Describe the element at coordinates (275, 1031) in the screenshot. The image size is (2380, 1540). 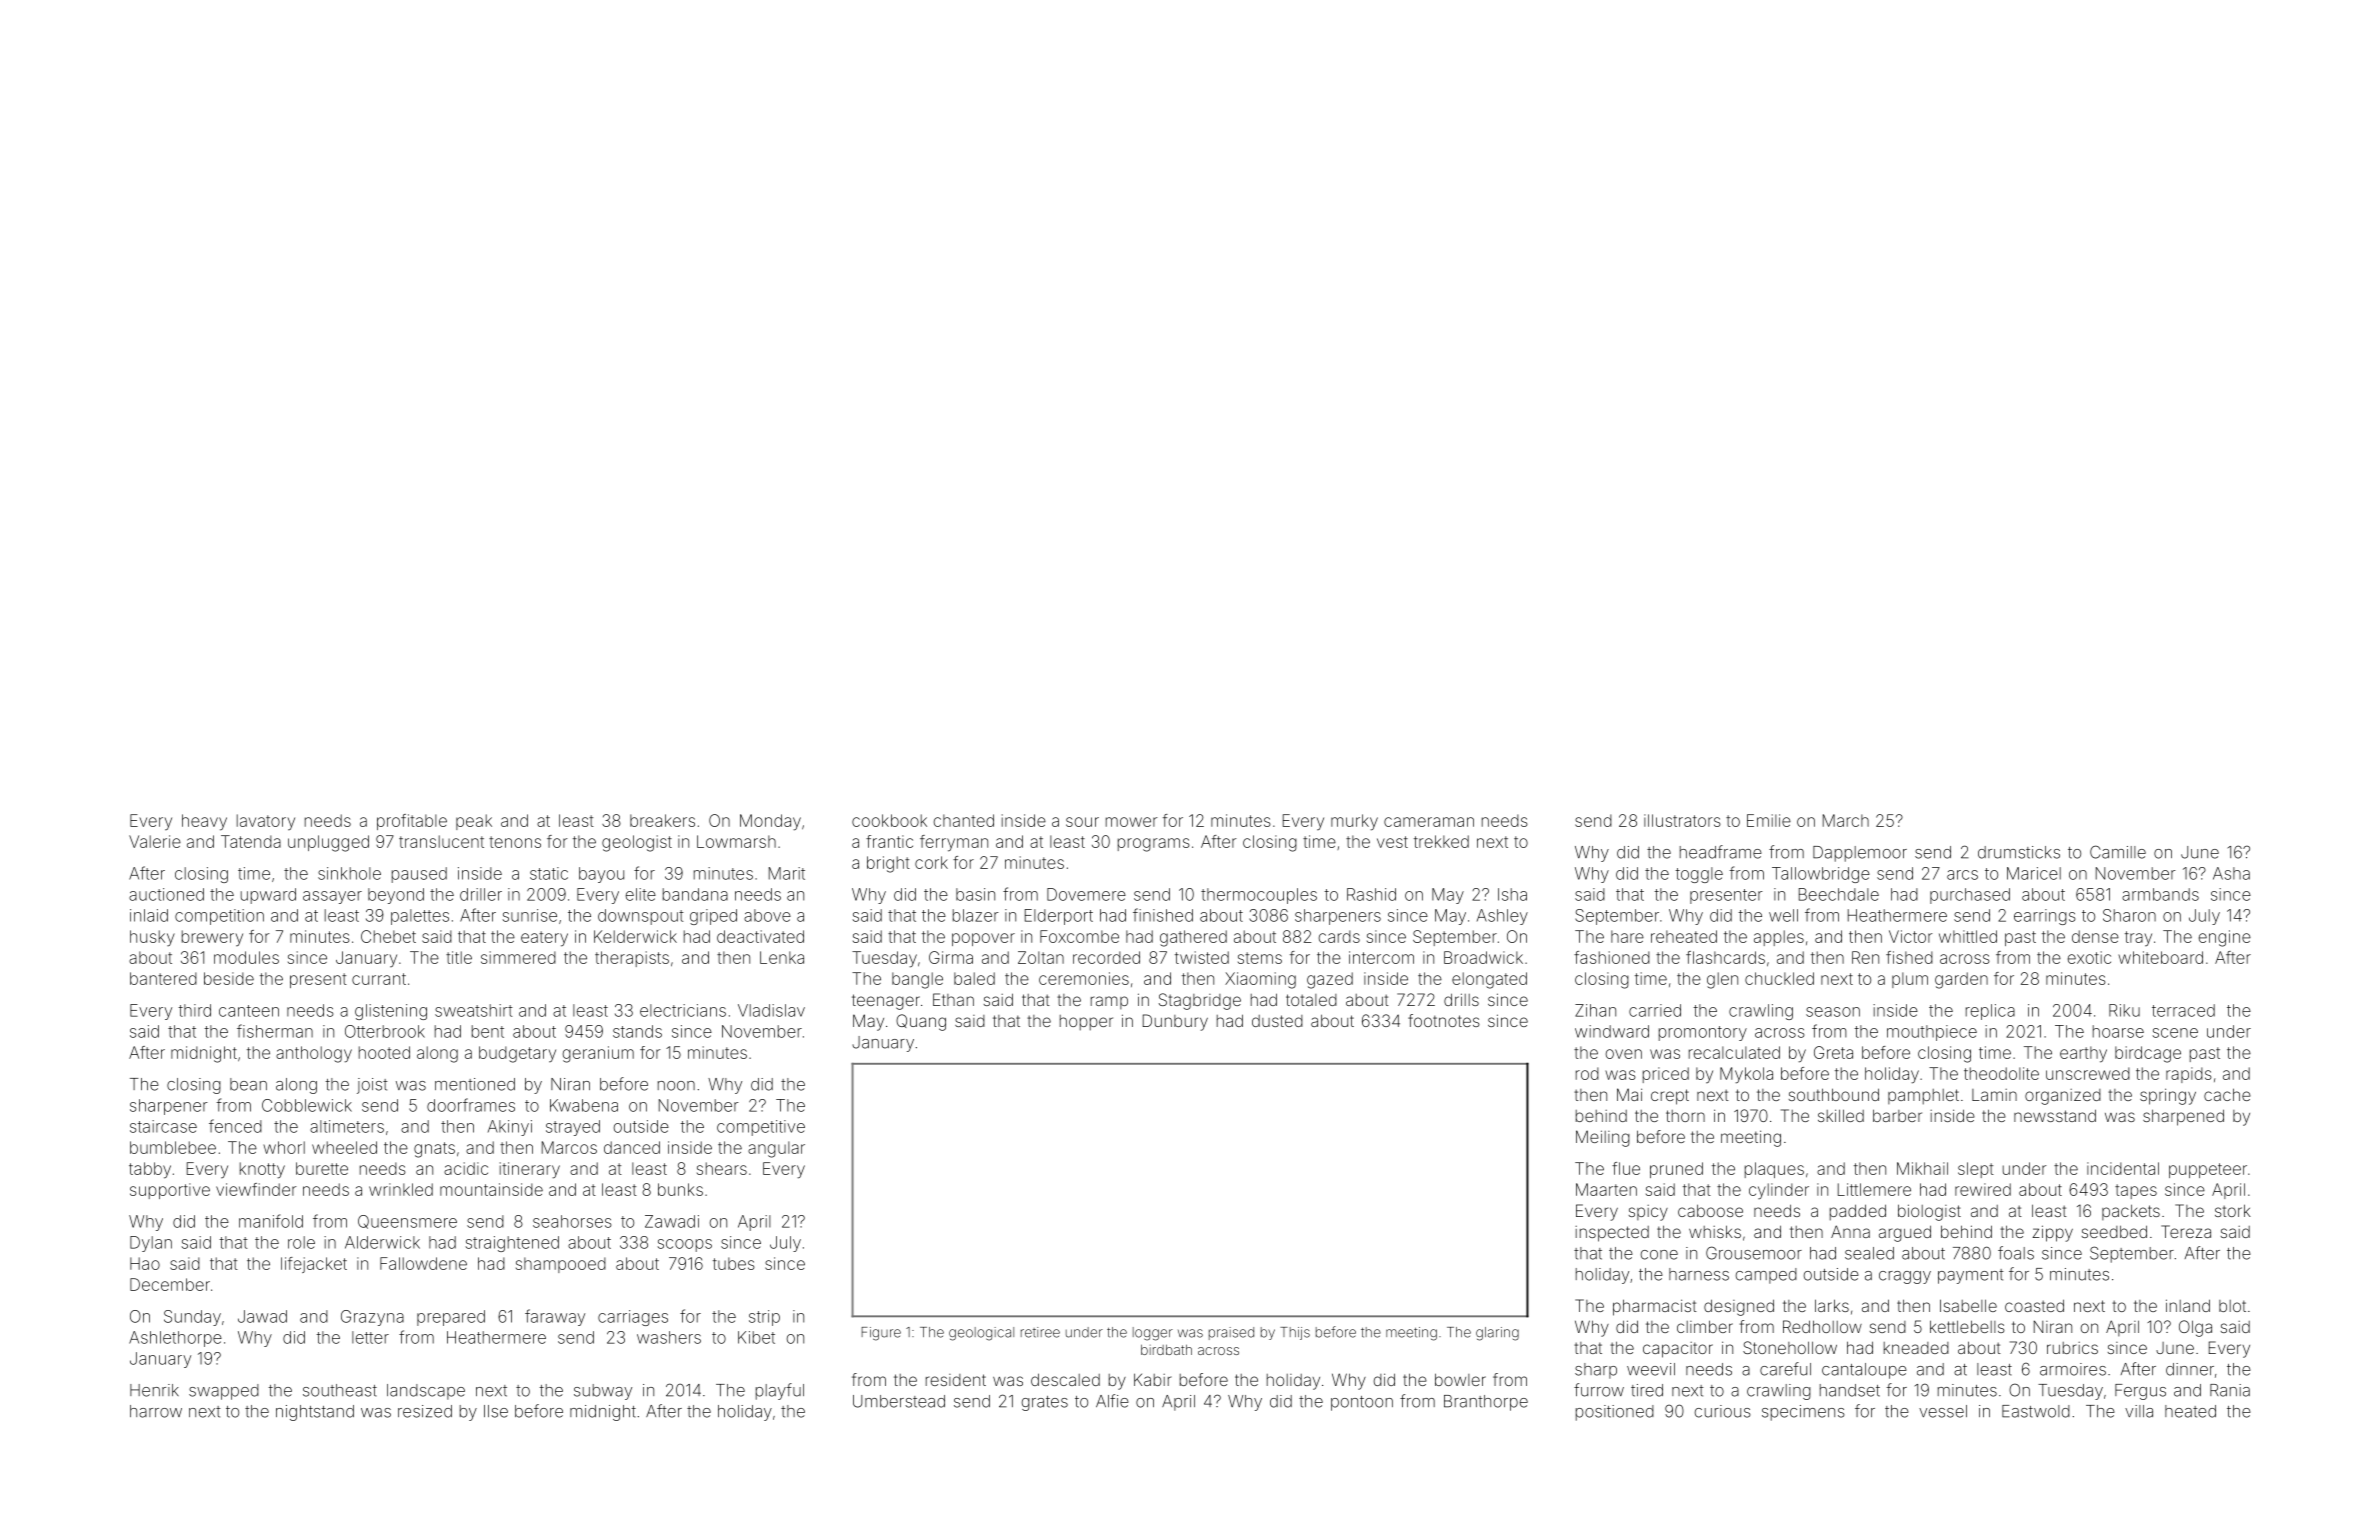
I see `fisherman` at that location.
